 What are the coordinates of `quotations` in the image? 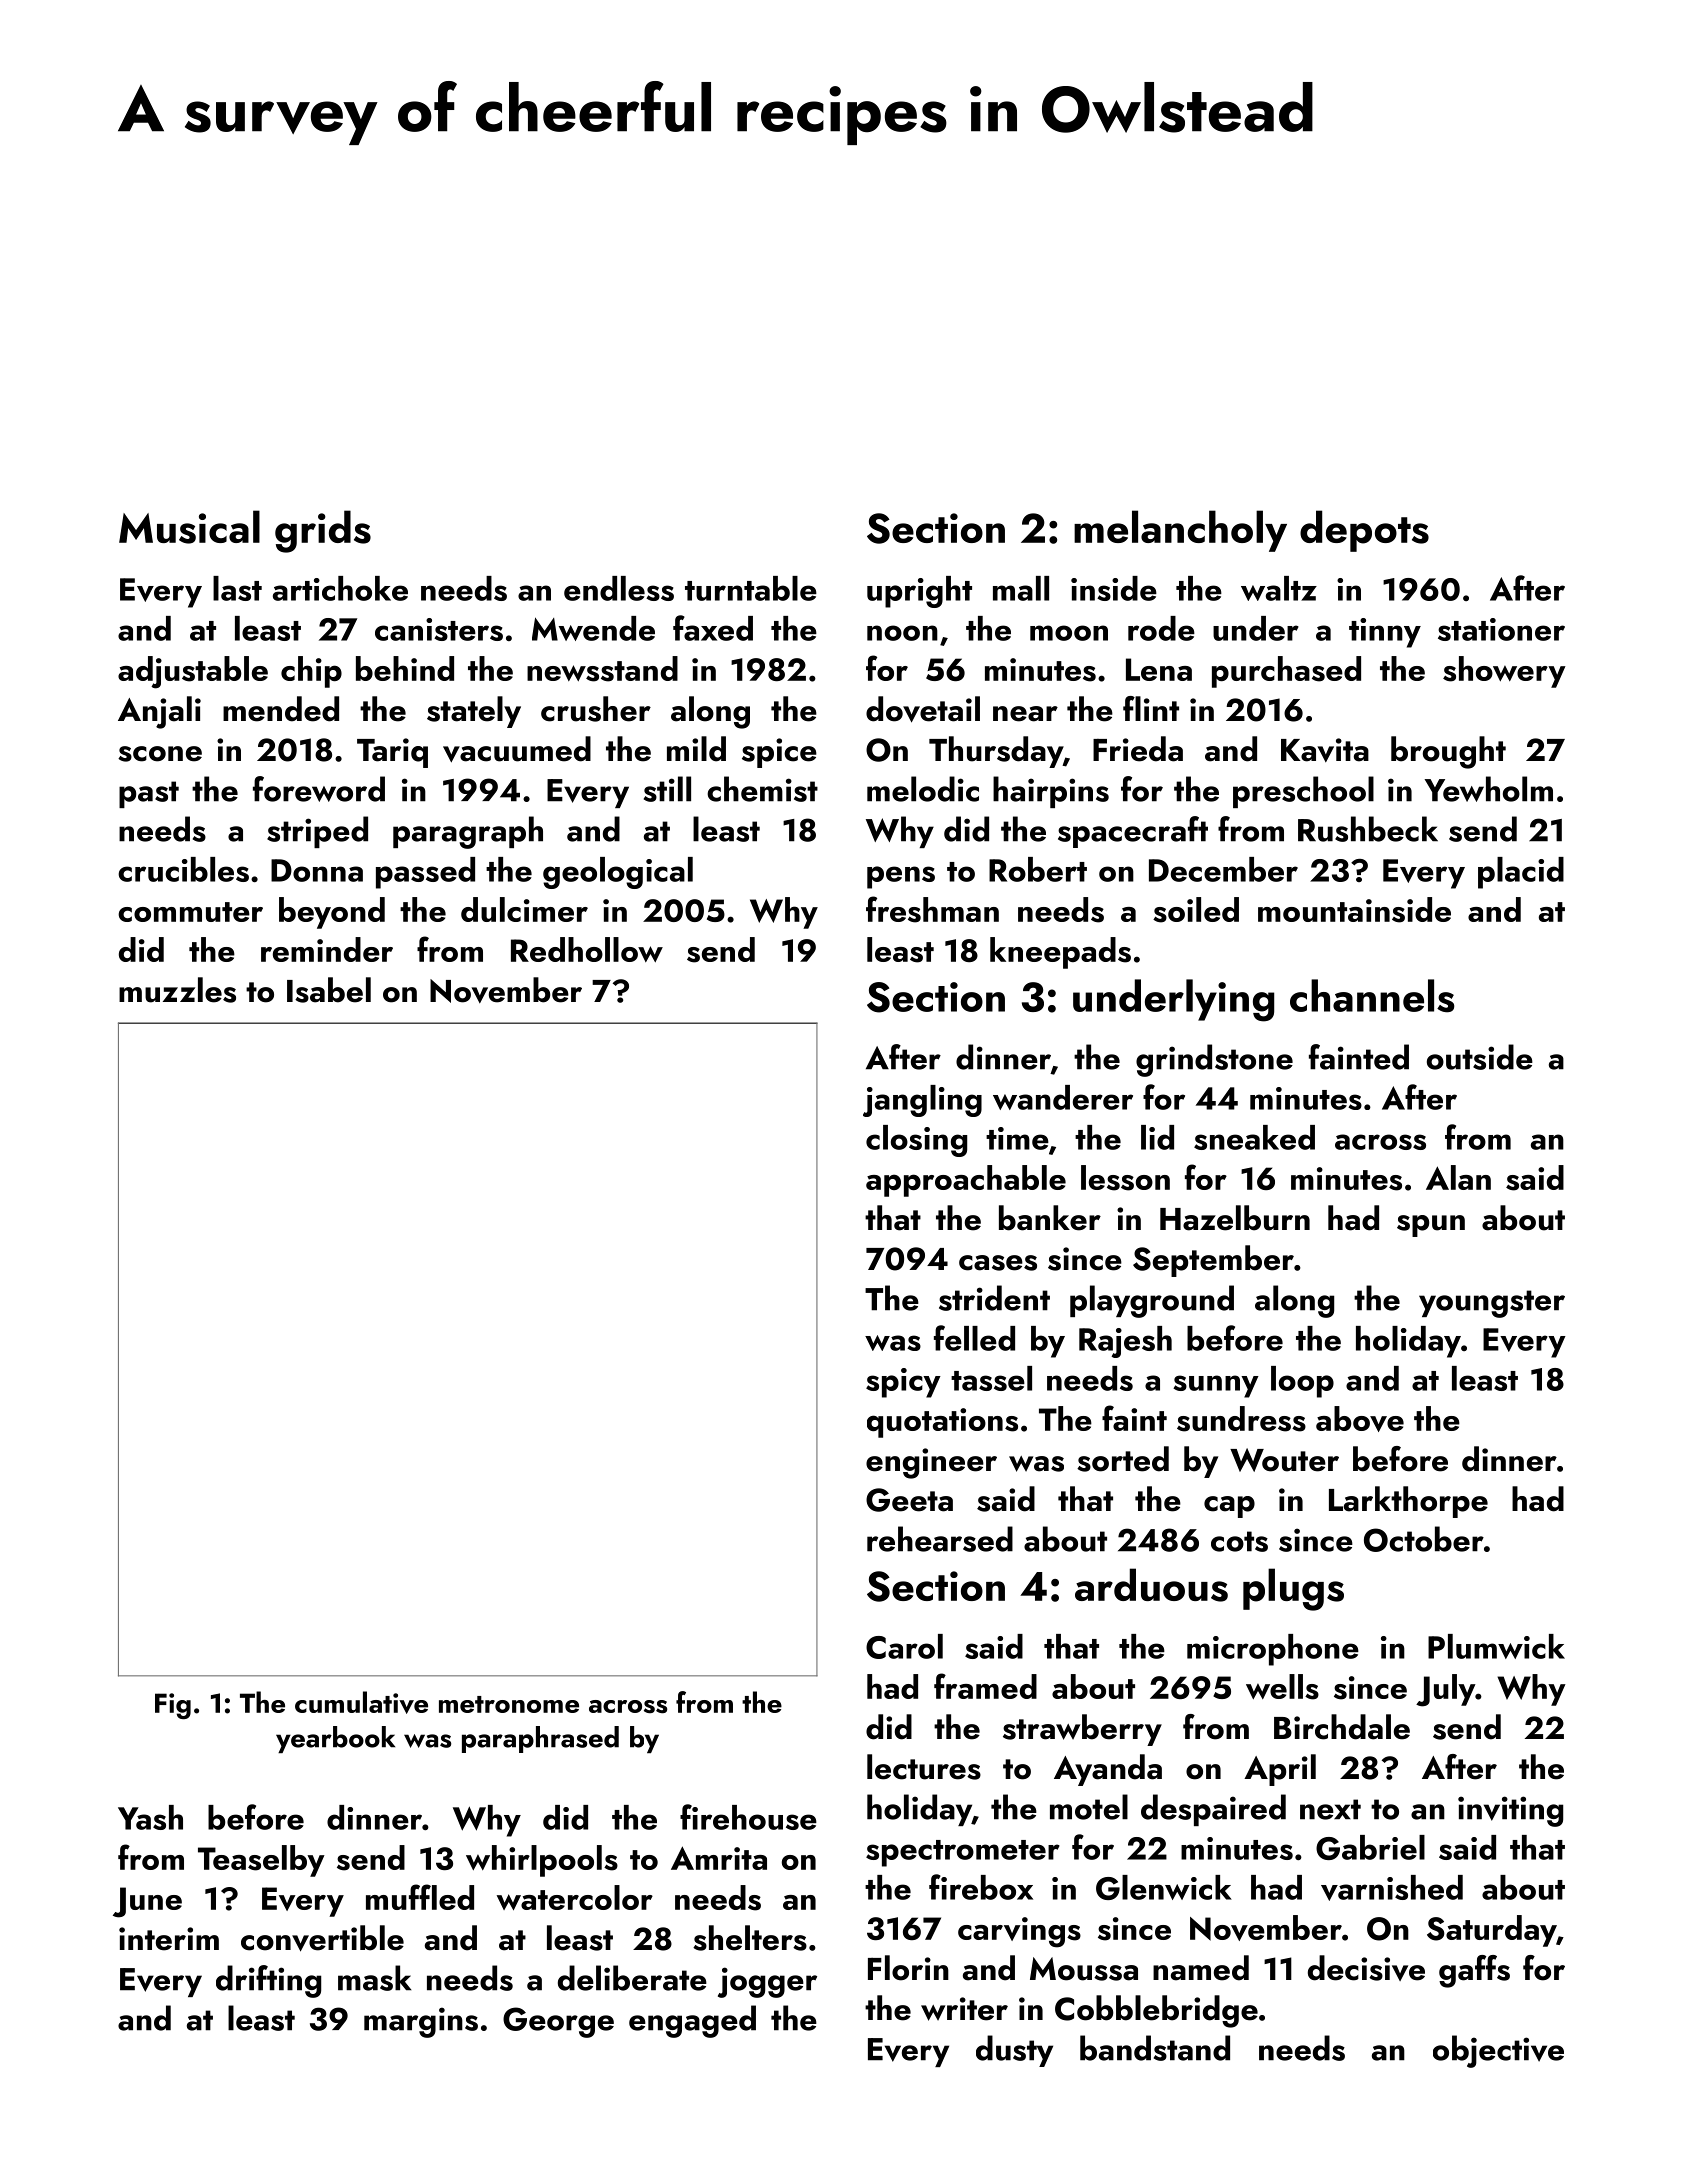 It's located at (942, 1423).
